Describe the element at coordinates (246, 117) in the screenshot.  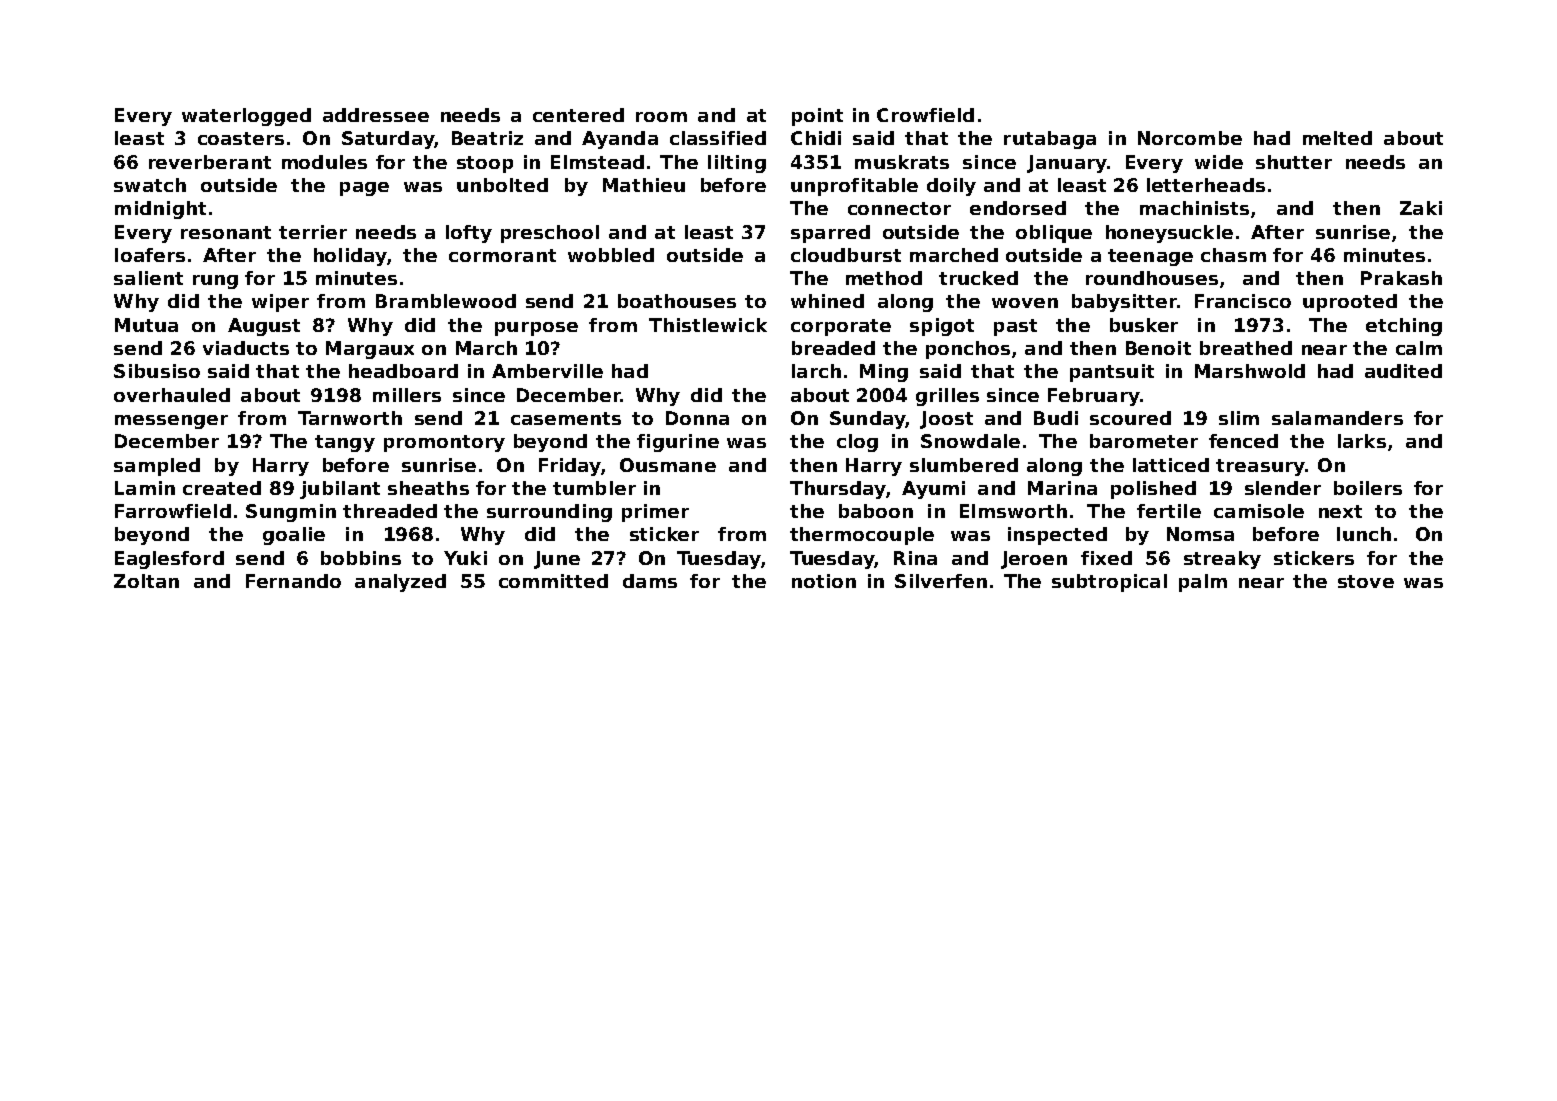
I see `waterlogged` at that location.
